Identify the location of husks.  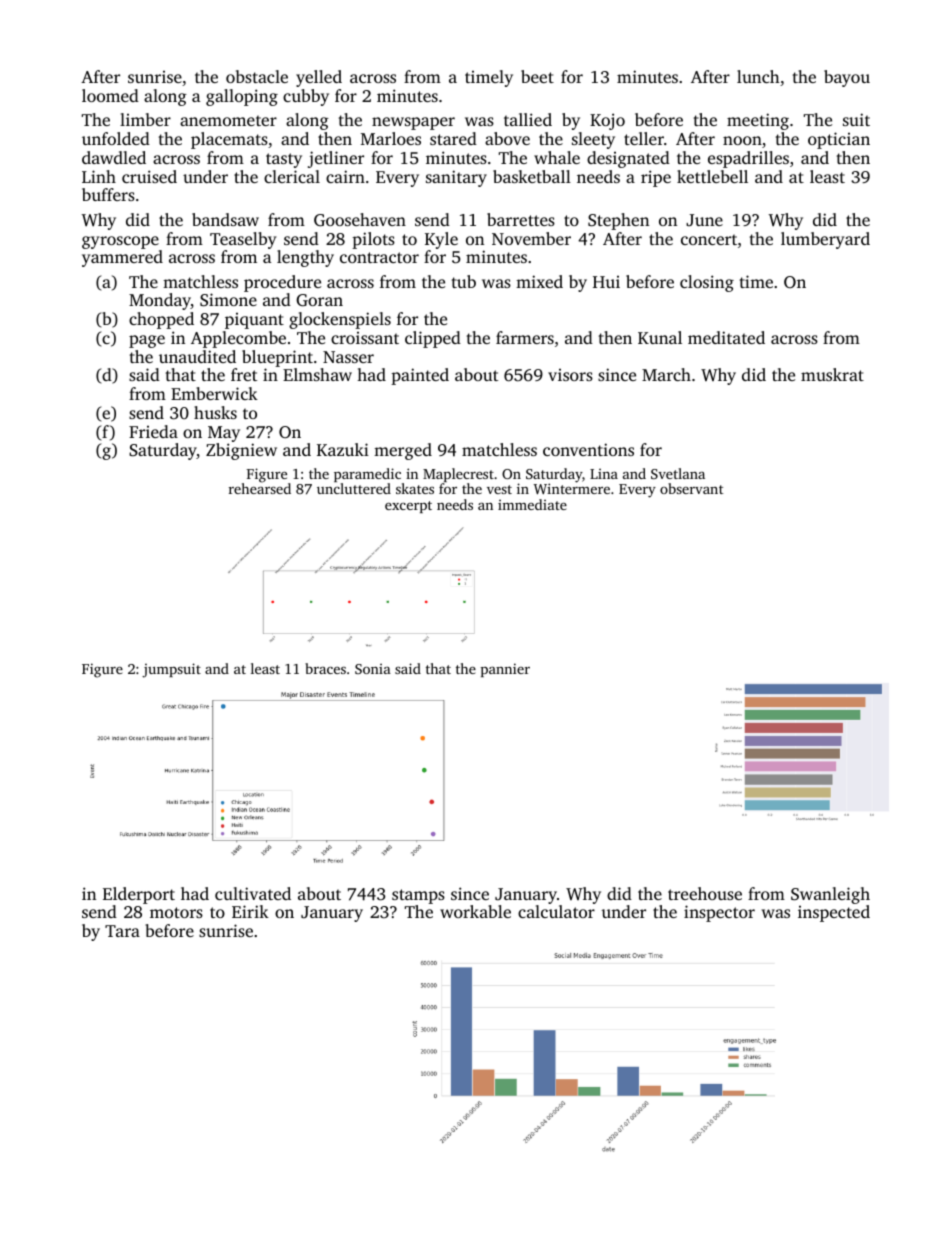
(215, 412).
